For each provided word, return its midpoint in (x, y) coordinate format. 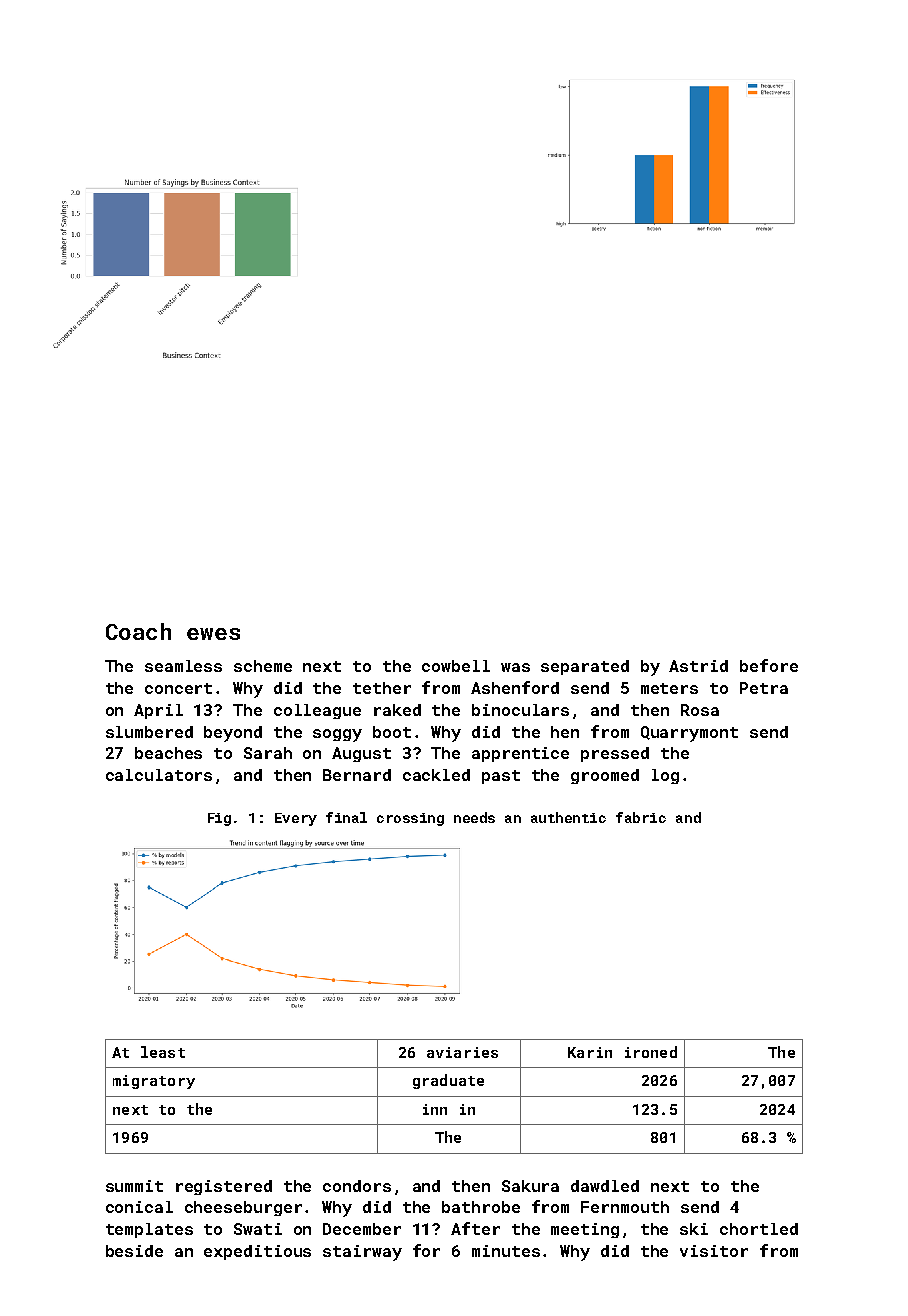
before (769, 665)
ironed (651, 1052)
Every (296, 819)
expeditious (257, 1252)
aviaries (462, 1052)
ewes (213, 634)
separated (585, 667)
